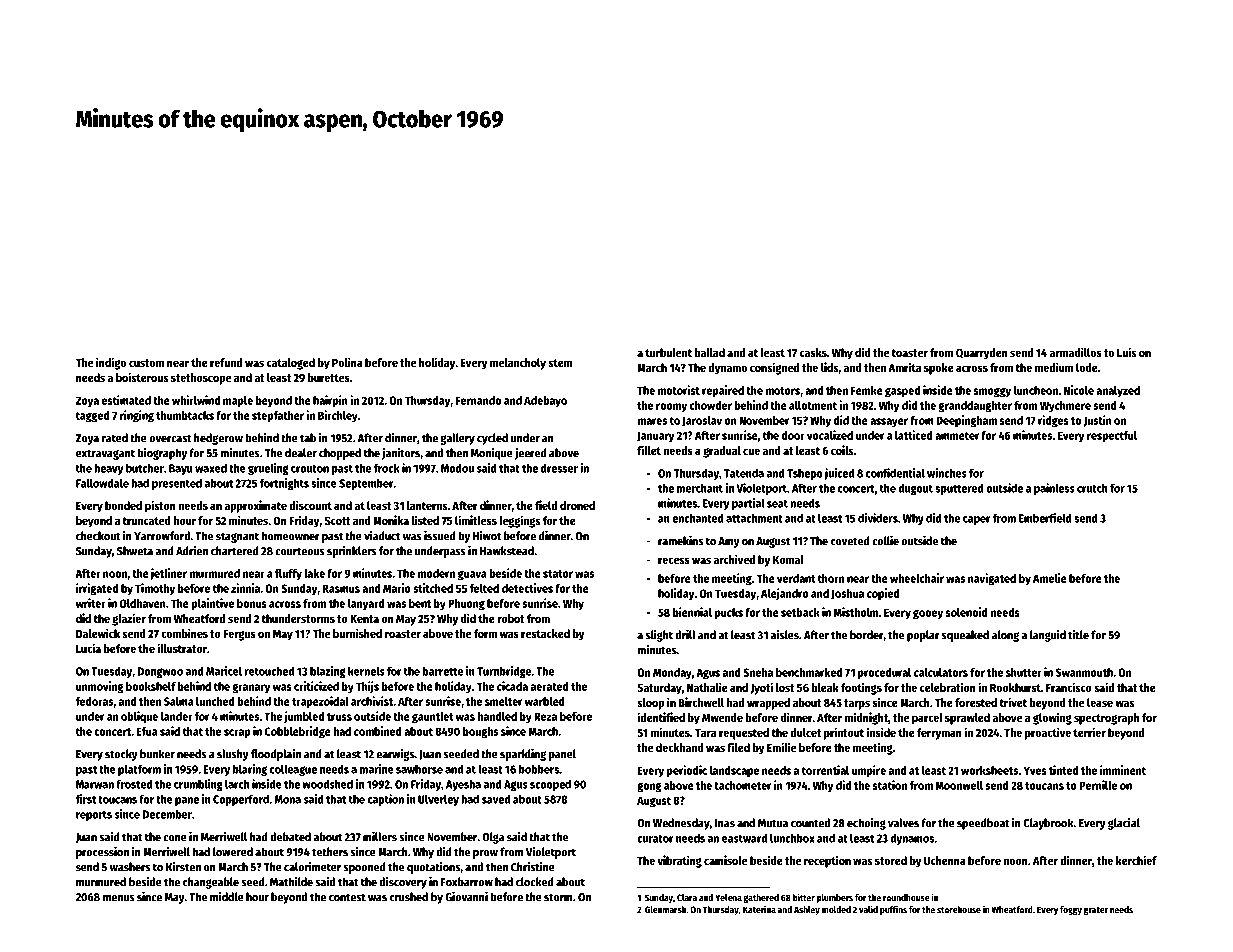  What do you see at coordinates (651, 704) in the screenshot?
I see `sloop` at bounding box center [651, 704].
